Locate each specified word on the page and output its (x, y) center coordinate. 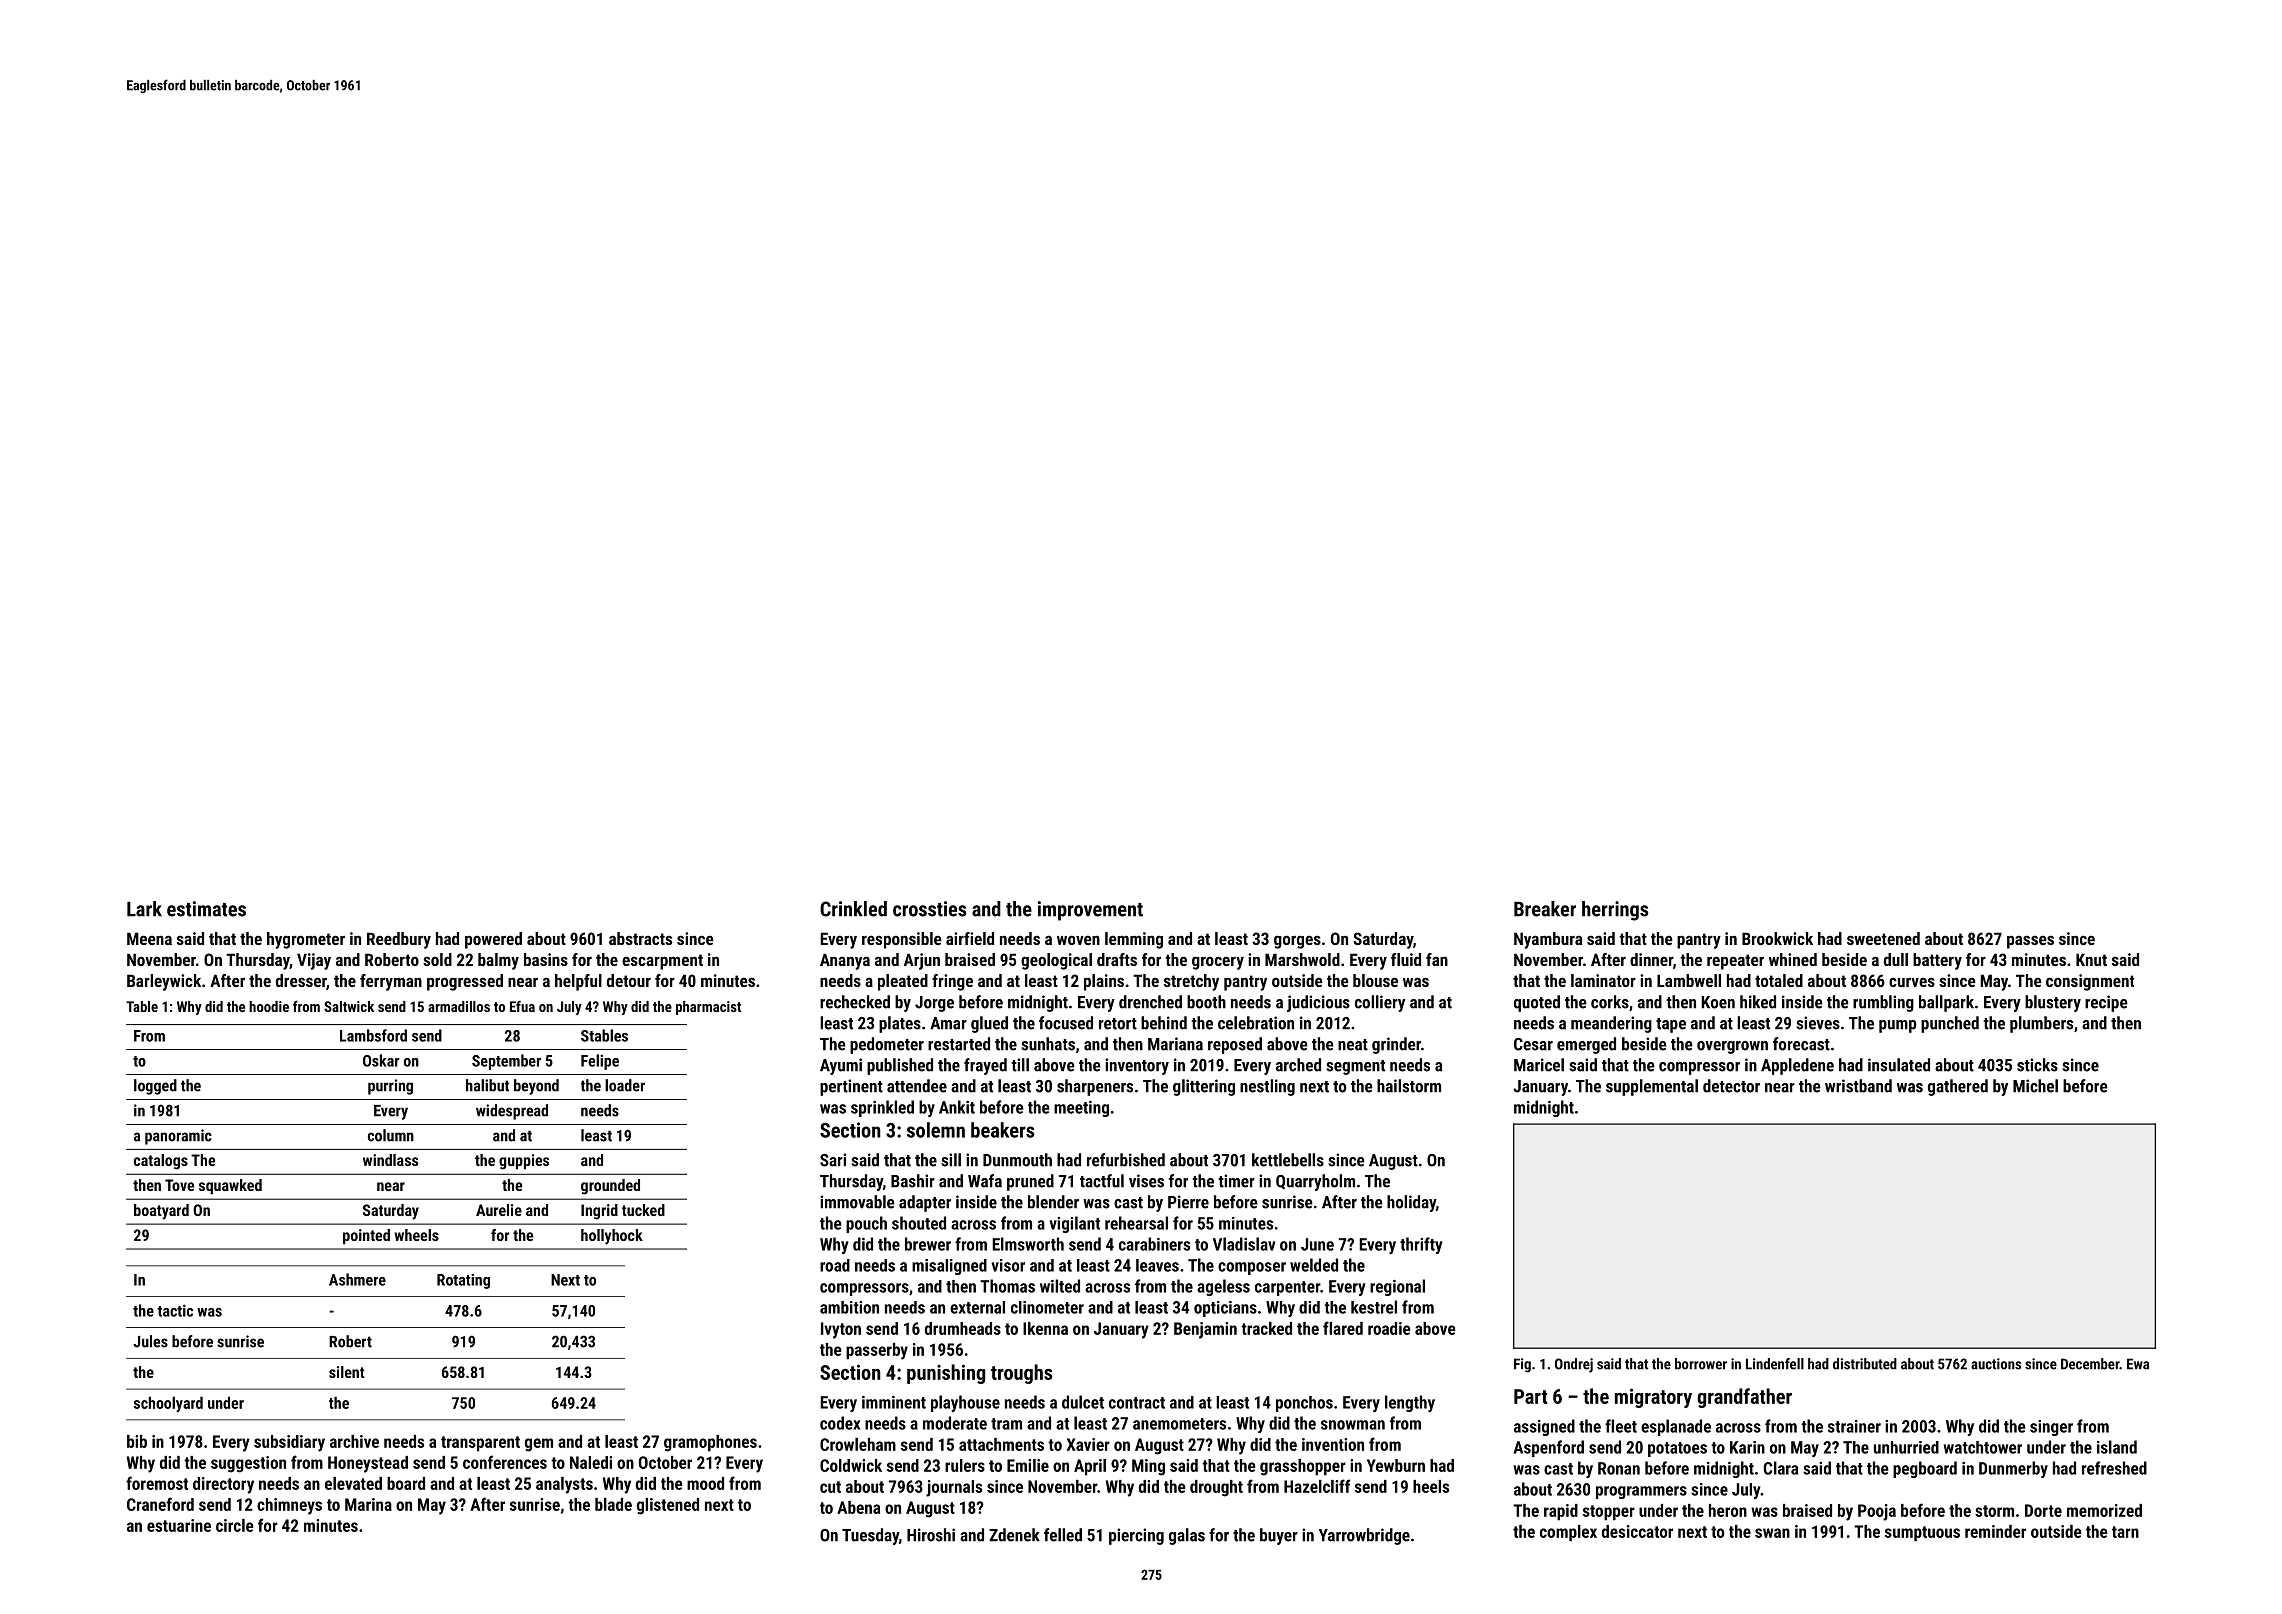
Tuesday (870, 1536)
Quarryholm (1315, 1182)
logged (155, 1087)
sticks (2037, 1065)
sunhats (1048, 1044)
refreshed (2114, 1468)
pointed (366, 1237)
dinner (1651, 959)
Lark (144, 909)
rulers (965, 1465)
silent (347, 1372)
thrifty (1421, 1245)
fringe (952, 982)
